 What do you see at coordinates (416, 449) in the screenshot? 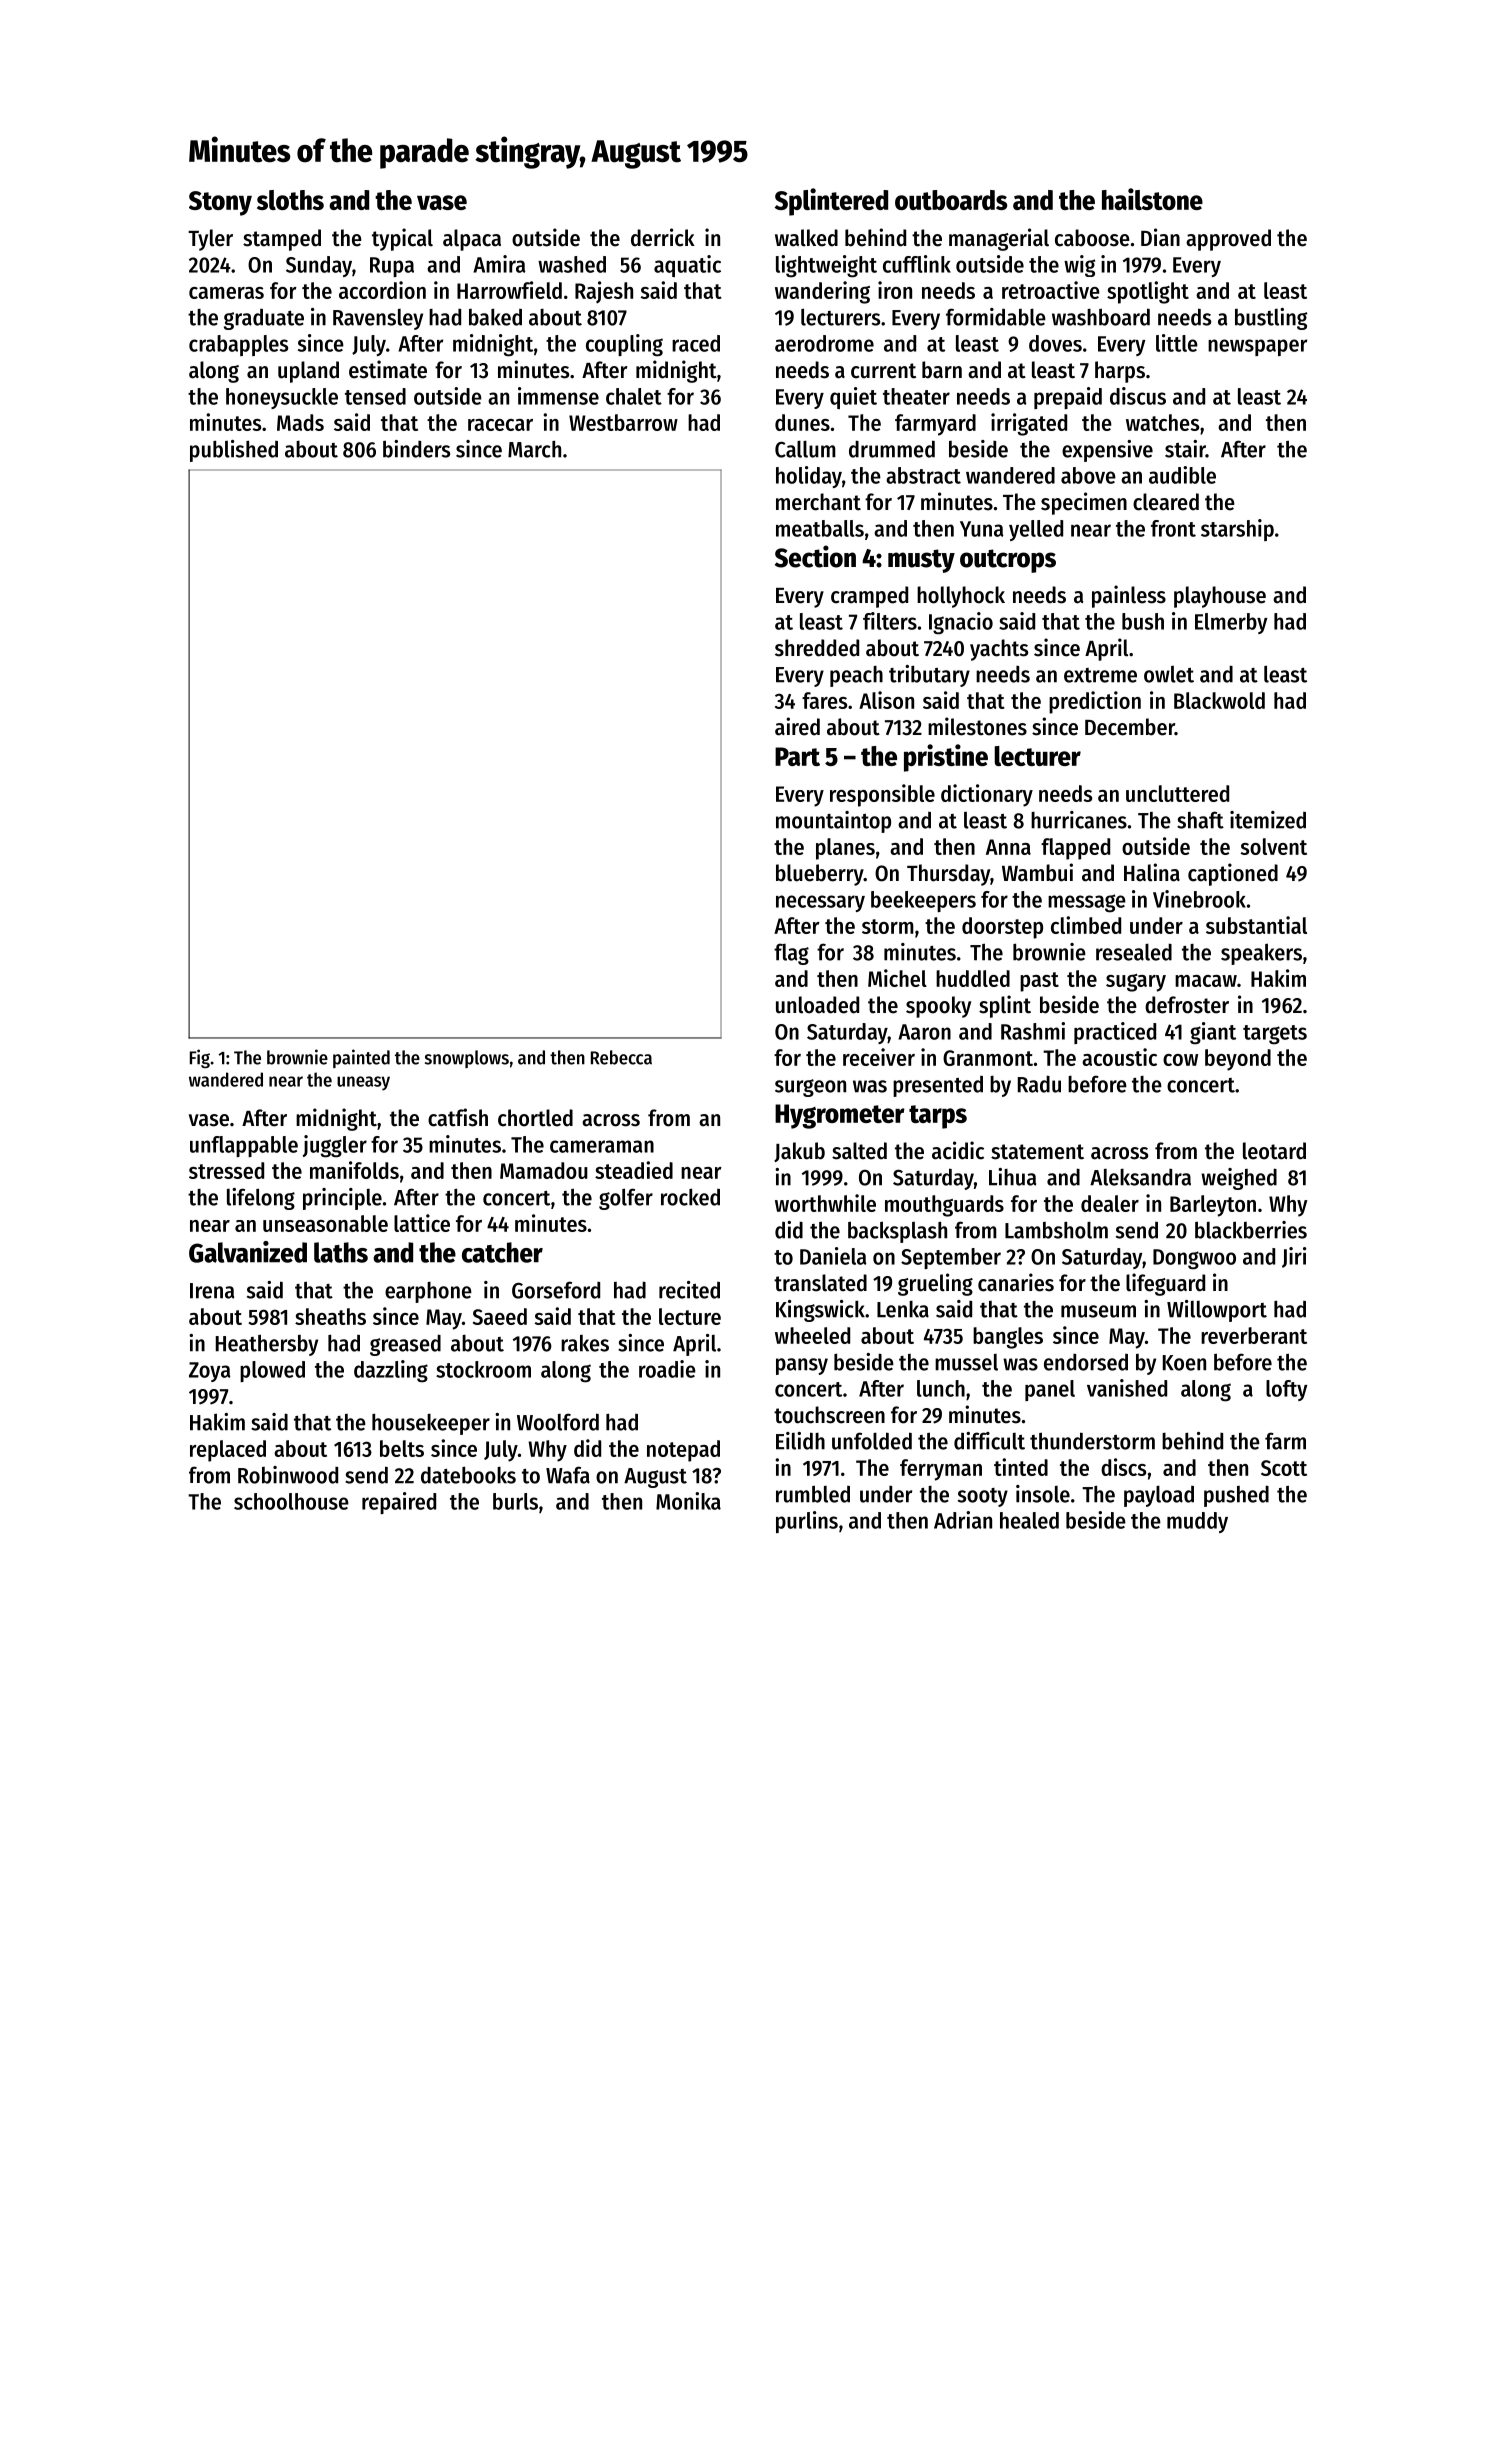
I see `binders` at bounding box center [416, 449].
